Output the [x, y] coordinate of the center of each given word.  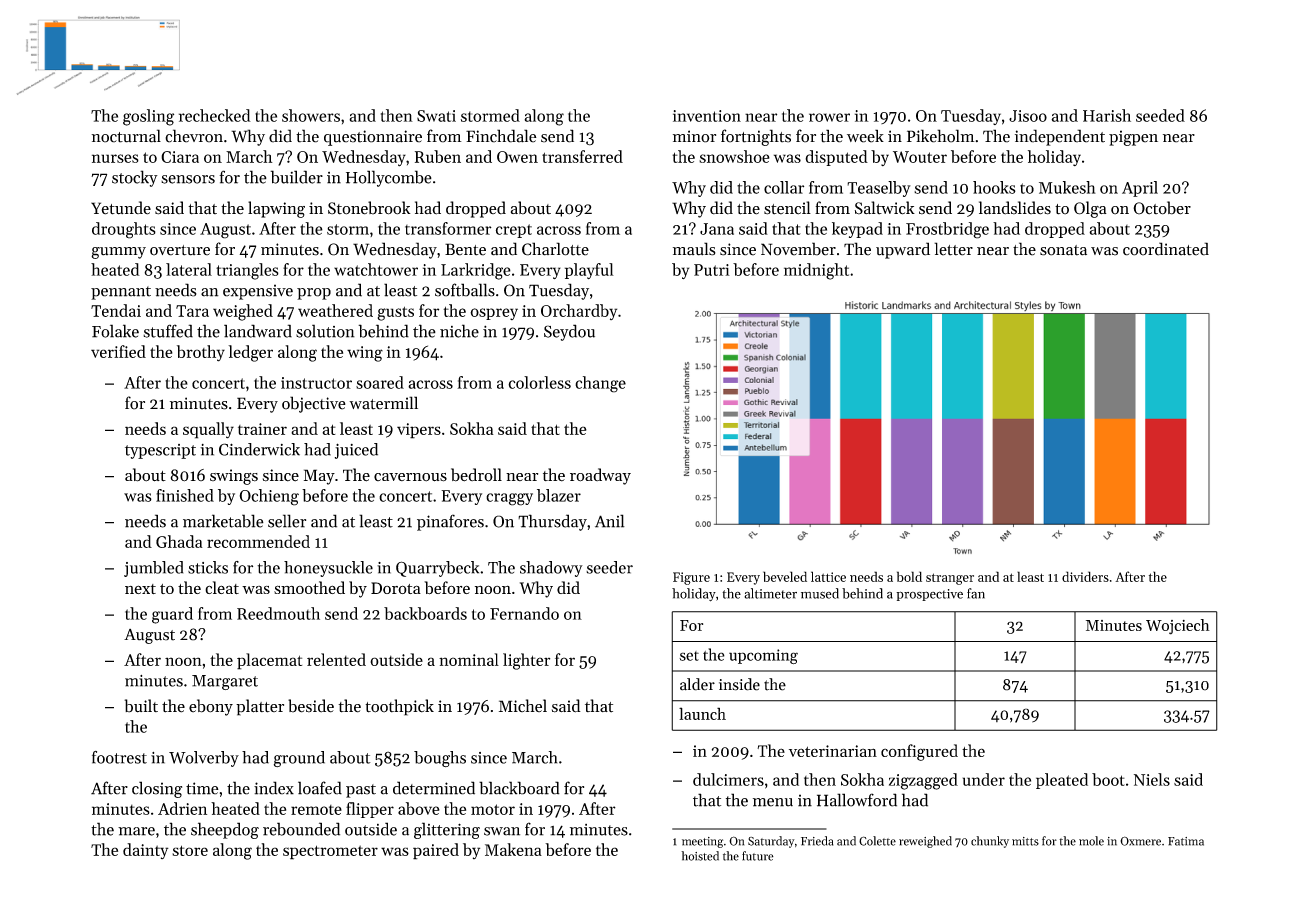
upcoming [763, 656]
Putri [712, 270]
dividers [1085, 576]
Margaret [225, 682]
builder [296, 177]
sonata [1063, 250]
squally [208, 430]
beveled [785, 576]
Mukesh [1067, 187]
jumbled [153, 569]
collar [784, 187]
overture [180, 250]
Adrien [182, 808]
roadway [600, 476]
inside [739, 684]
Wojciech [1178, 627]
